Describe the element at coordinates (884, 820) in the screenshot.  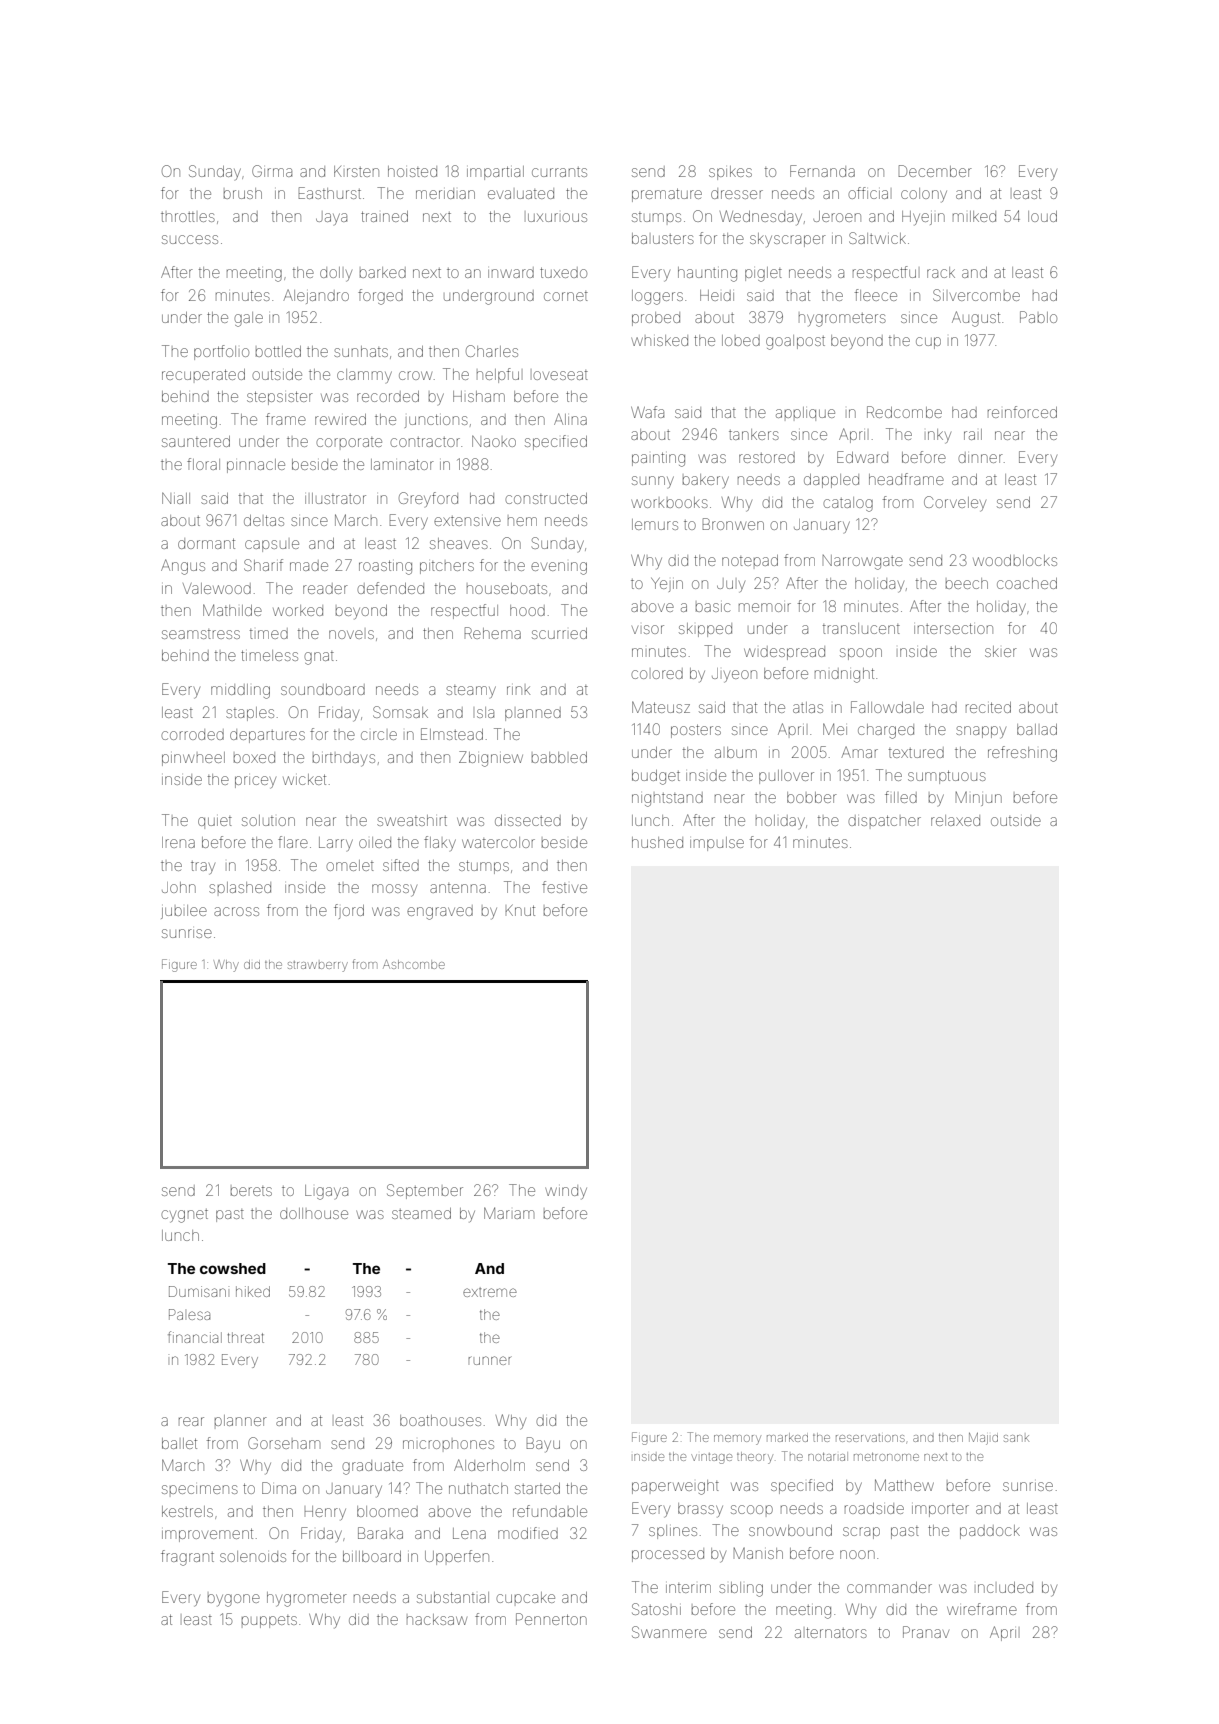
I see `dispatcher` at that location.
